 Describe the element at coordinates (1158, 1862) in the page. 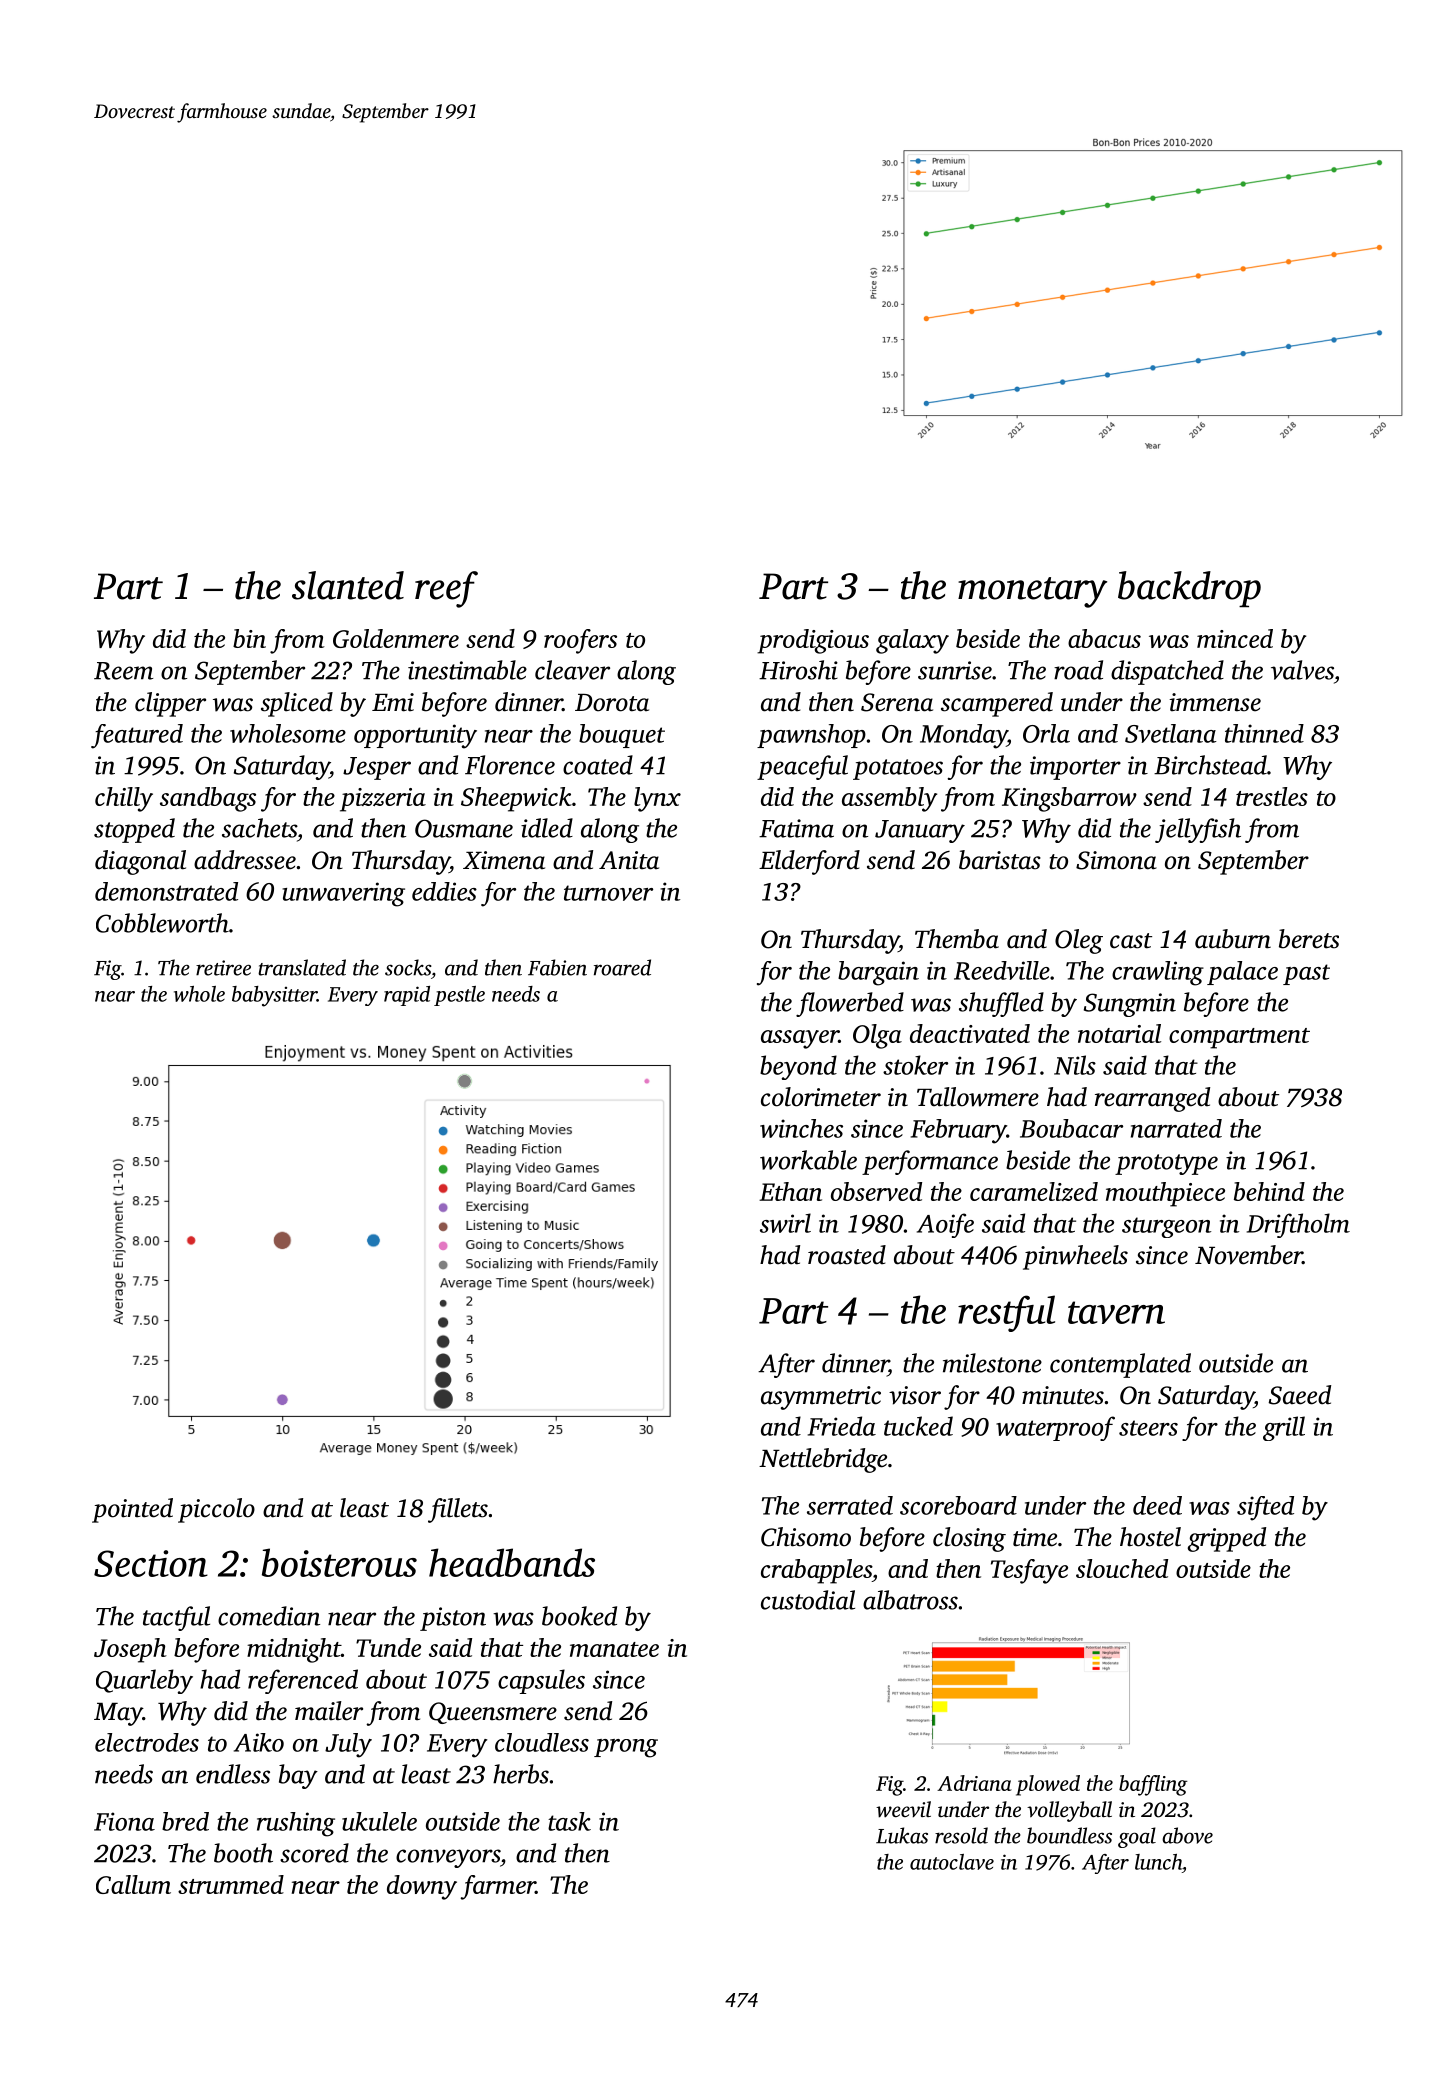

I see `lunch` at that location.
